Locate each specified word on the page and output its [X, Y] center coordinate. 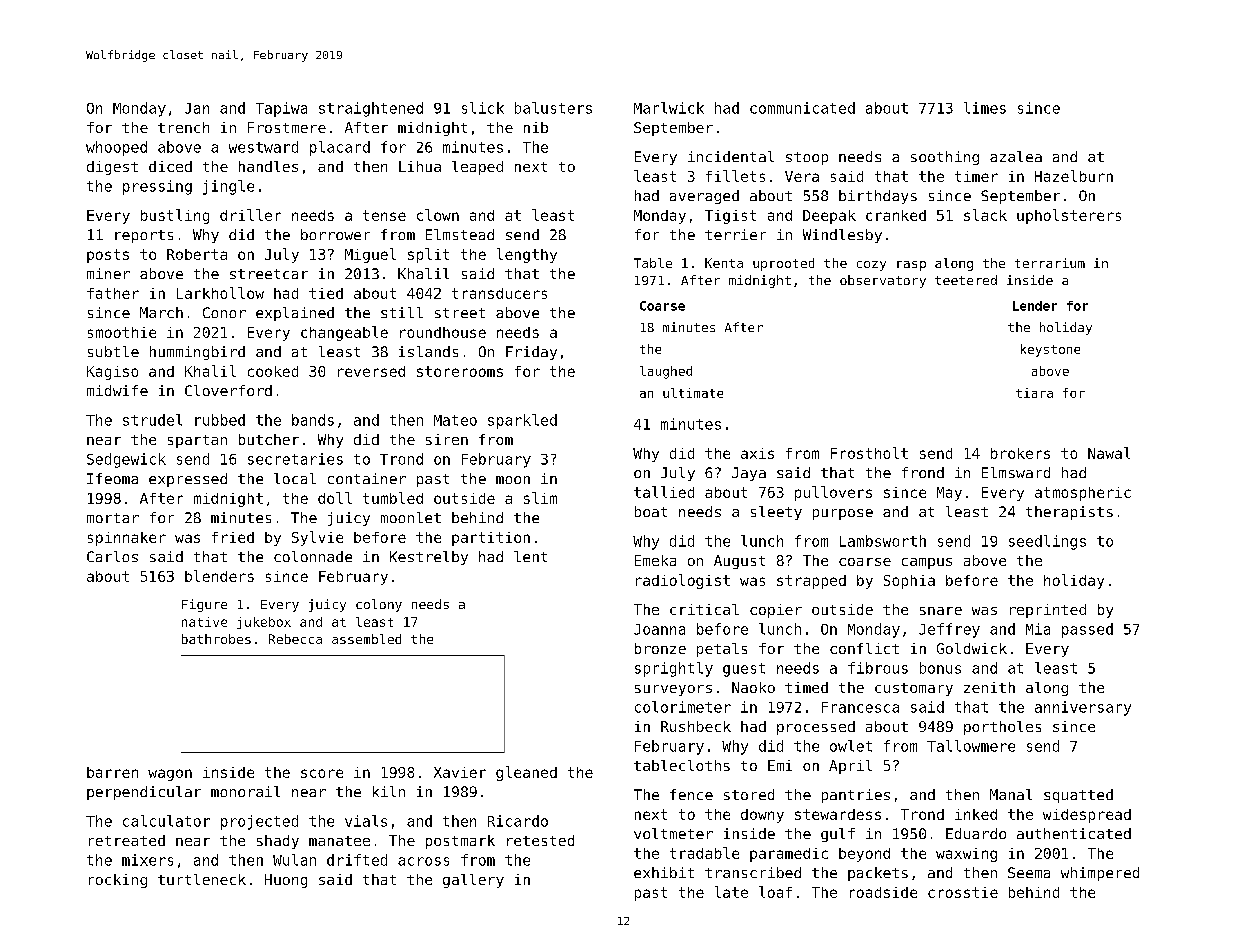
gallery [473, 881]
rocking [118, 881]
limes [985, 108]
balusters [553, 108]
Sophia [909, 582]
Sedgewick [126, 460]
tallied [664, 492]
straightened [371, 109]
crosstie [963, 892]
